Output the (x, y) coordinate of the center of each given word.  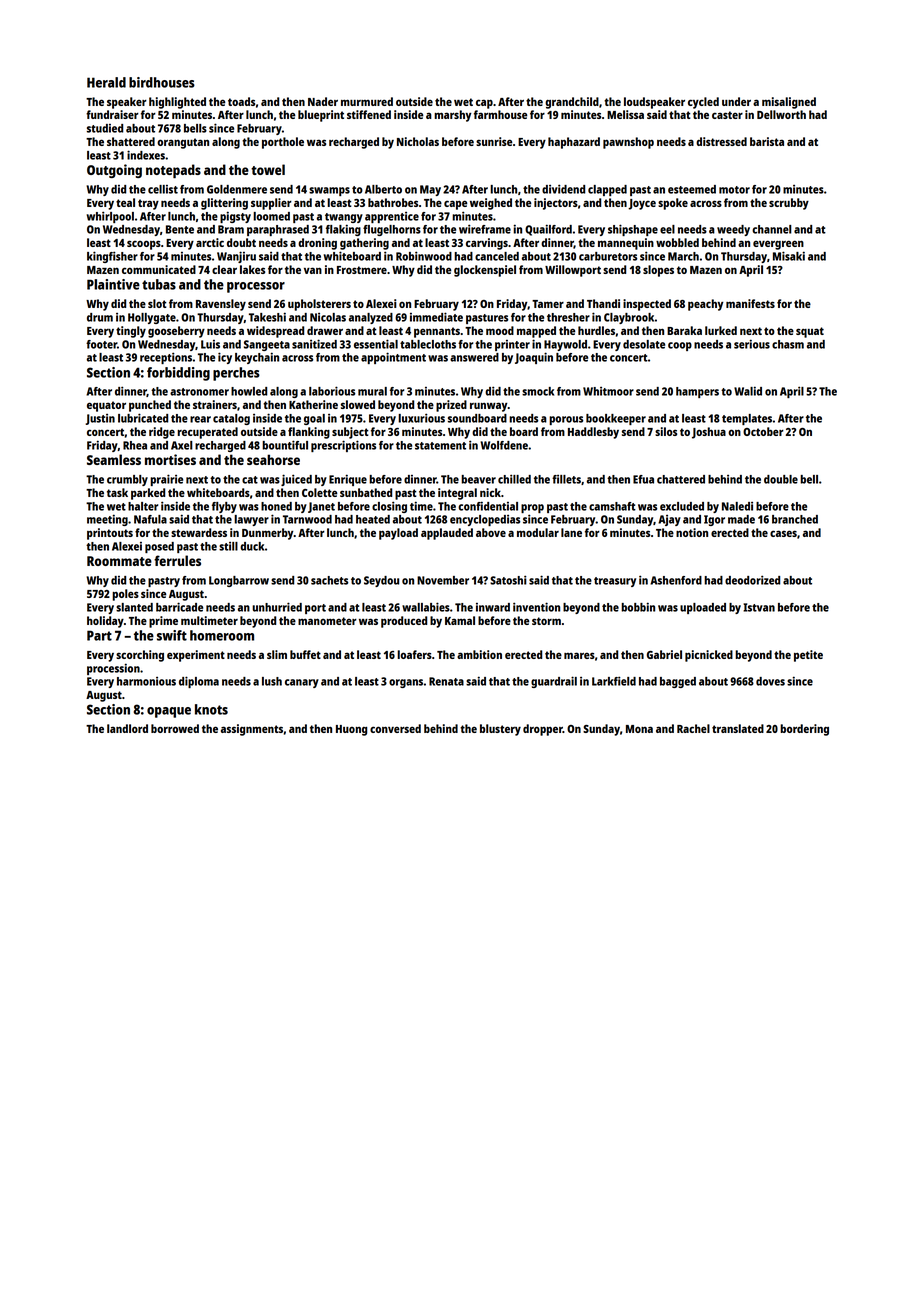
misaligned (789, 103)
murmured (367, 101)
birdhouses (162, 82)
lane (571, 532)
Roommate (119, 561)
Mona (639, 729)
